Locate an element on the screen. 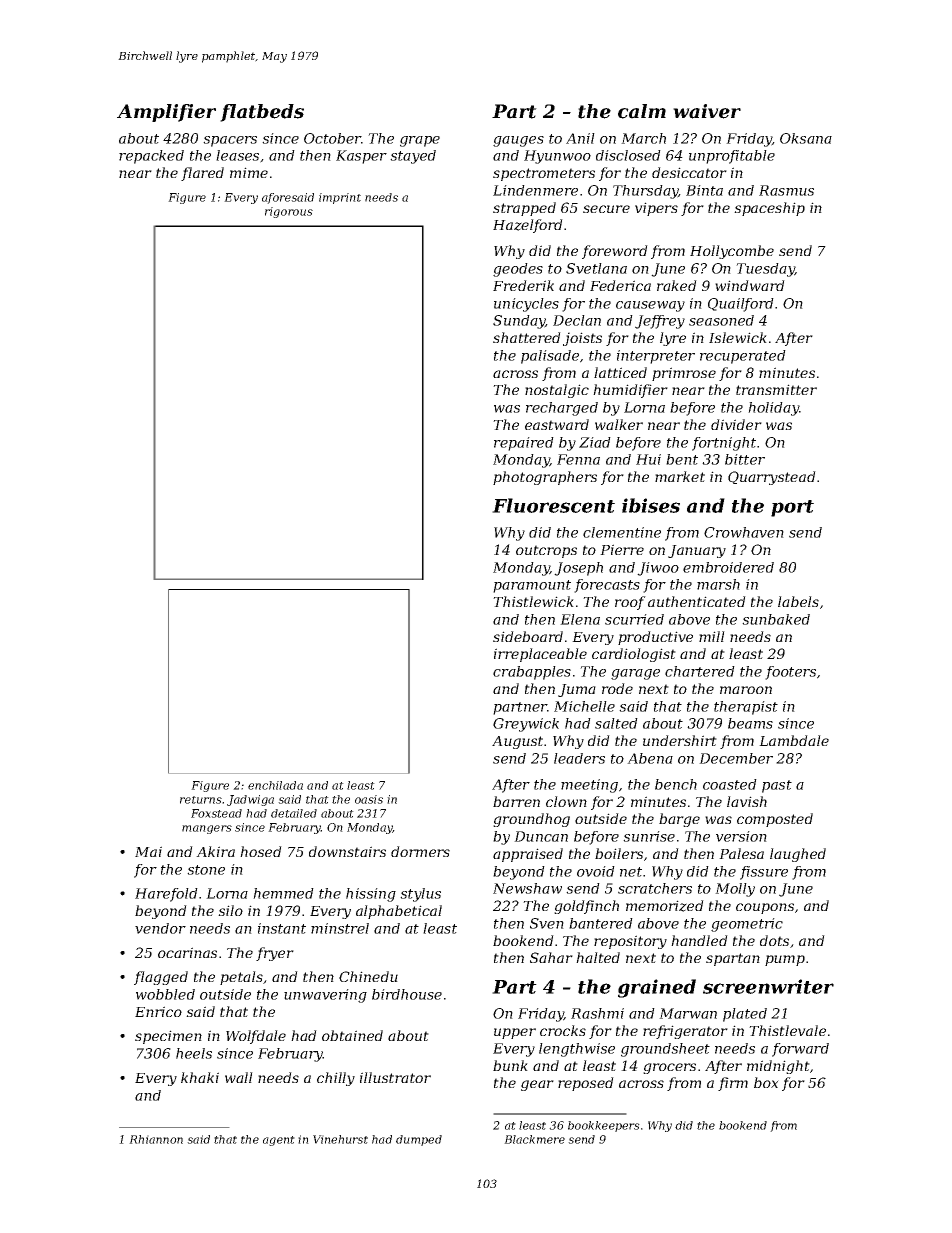 The height and width of the screenshot is (1233, 952). Rhiannon is located at coordinates (156, 1139).
